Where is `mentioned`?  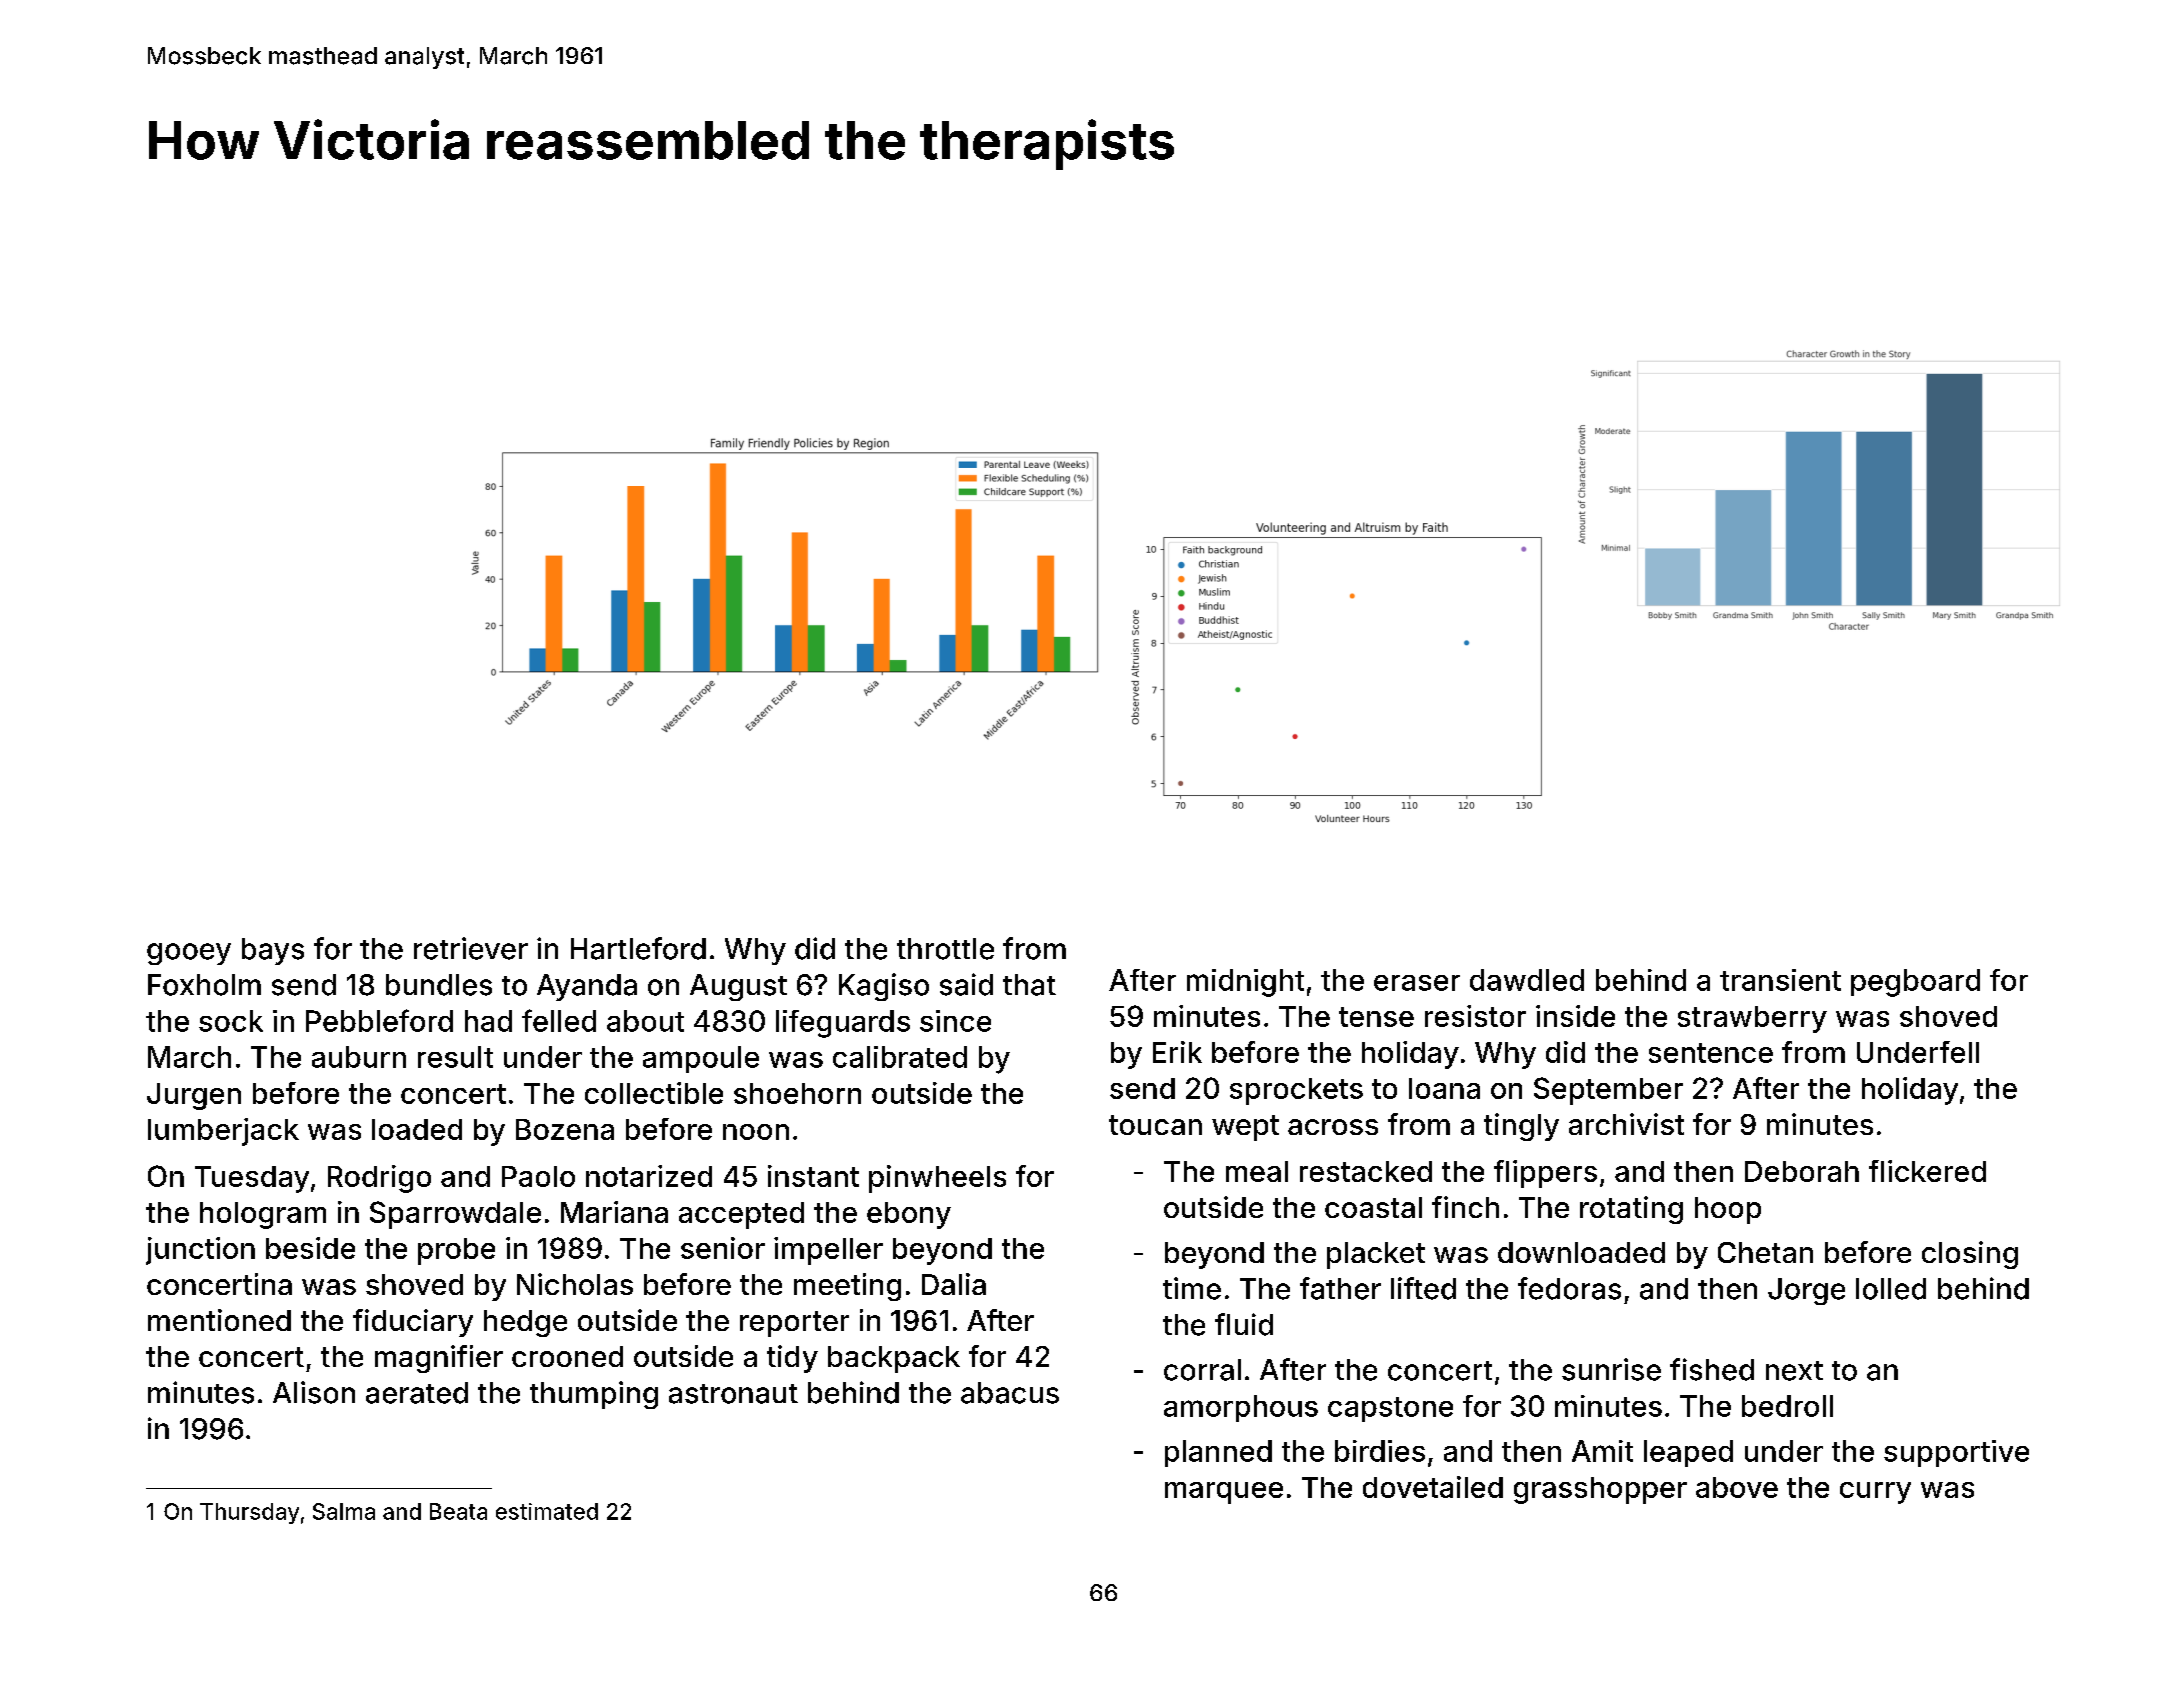
mentioned is located at coordinates (219, 1320).
